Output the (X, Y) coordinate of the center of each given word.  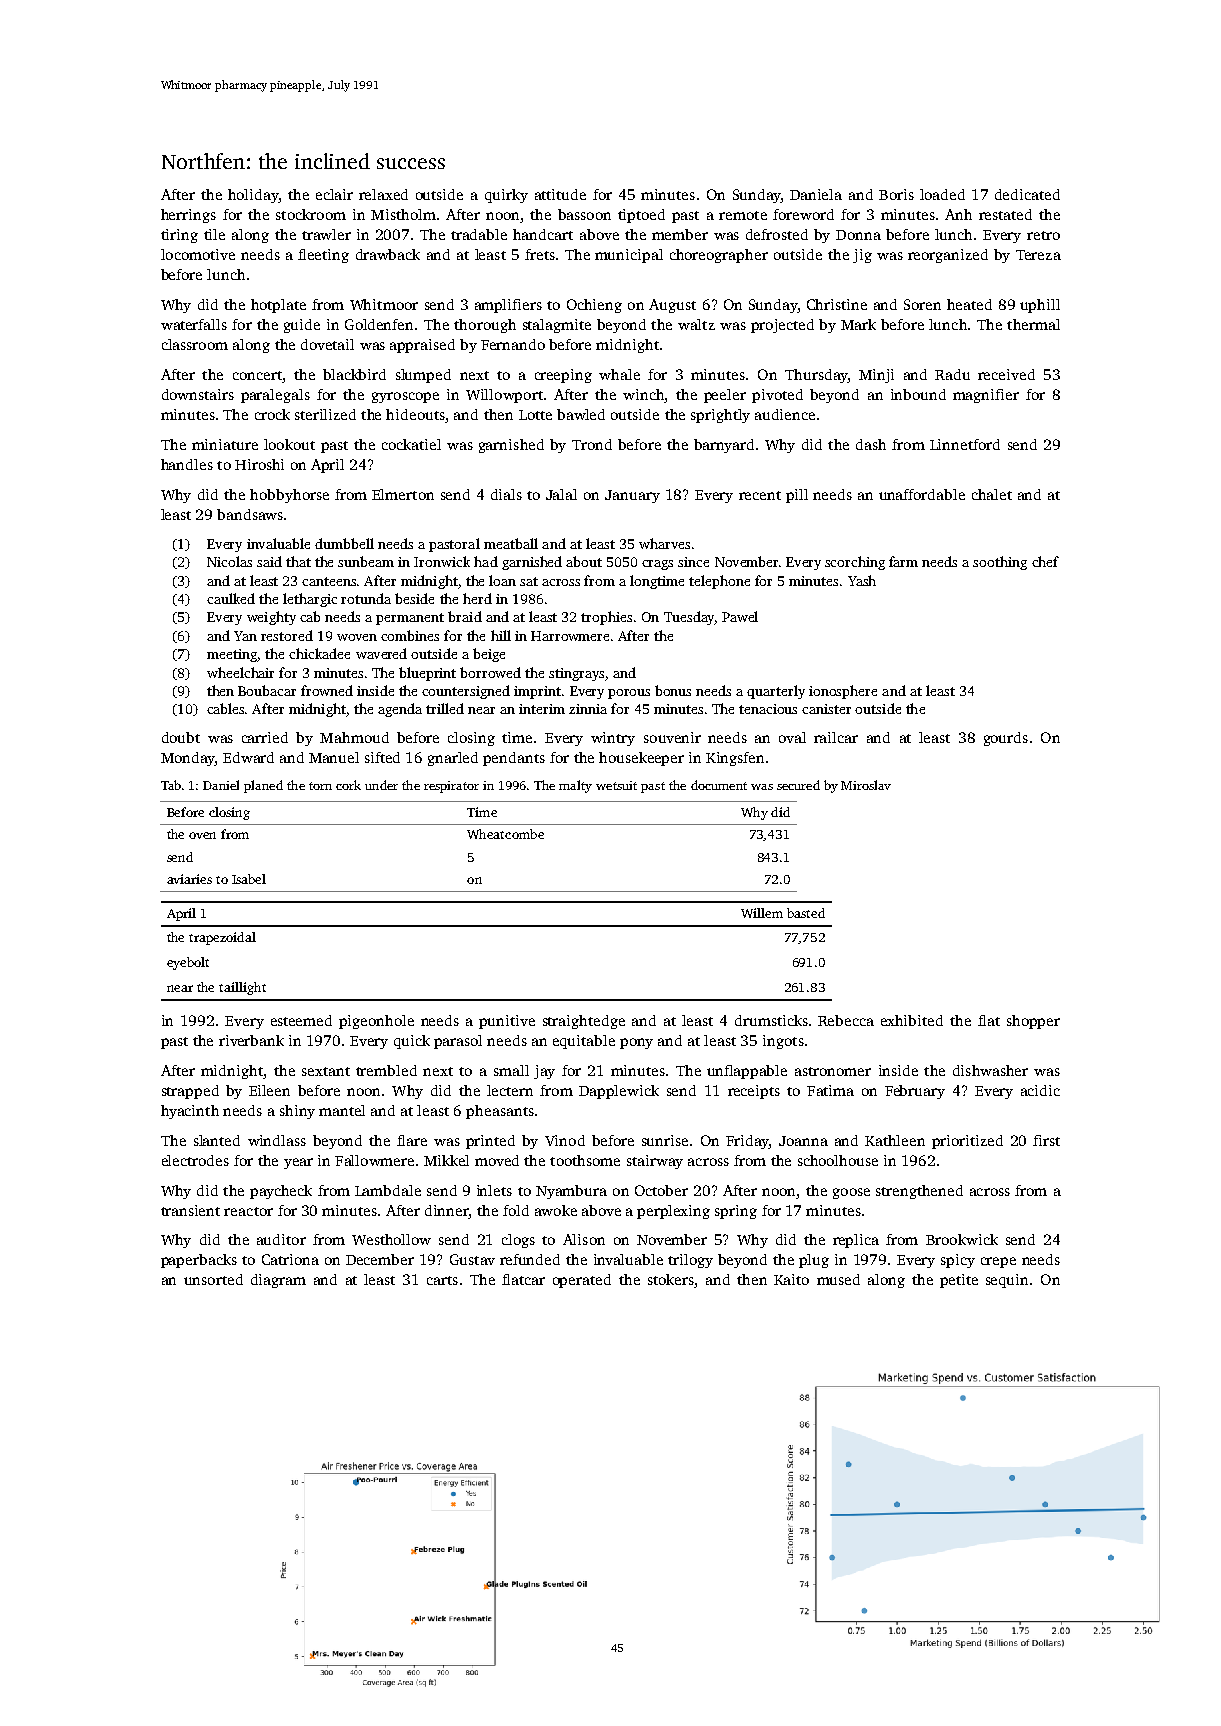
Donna (858, 235)
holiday (253, 196)
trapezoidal (222, 938)
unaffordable (922, 494)
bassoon (584, 214)
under (381, 785)
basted (806, 913)
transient (190, 1210)
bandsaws (250, 514)
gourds (1006, 739)
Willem (762, 913)
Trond (592, 444)
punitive (507, 1022)
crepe (998, 1262)
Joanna (803, 1141)
